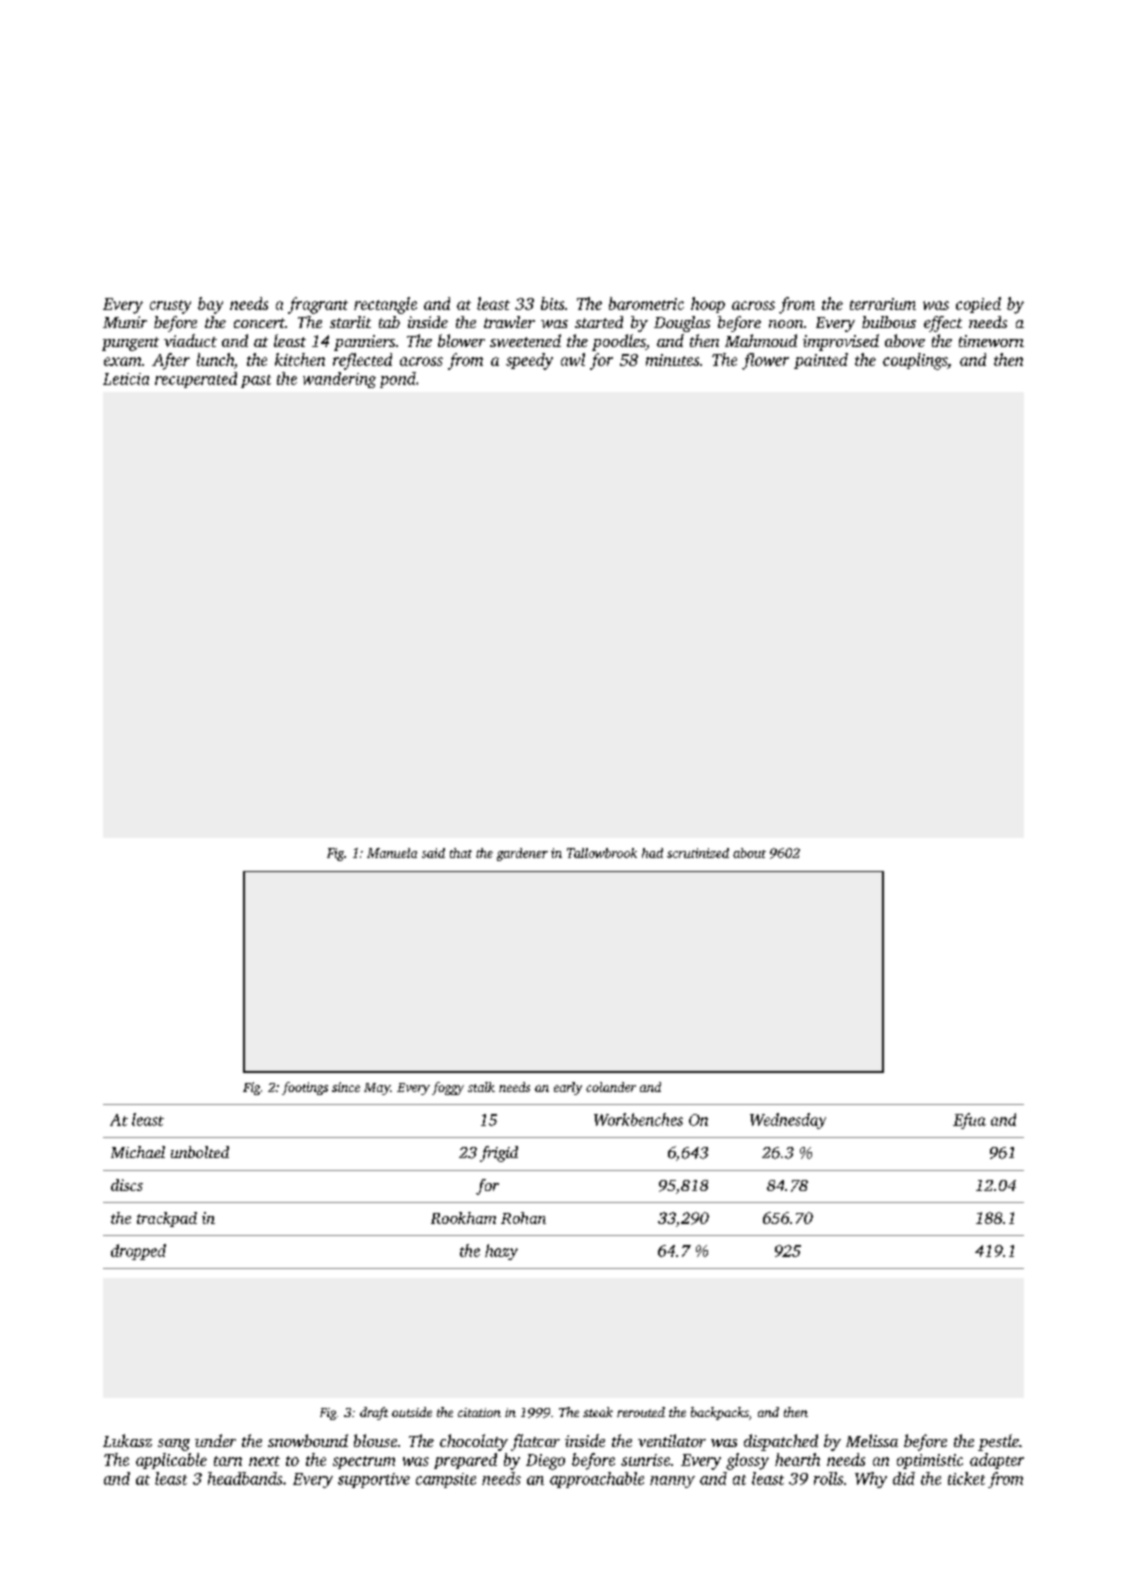  Describe the element at coordinates (991, 341) in the document. I see `timeworn` at that location.
